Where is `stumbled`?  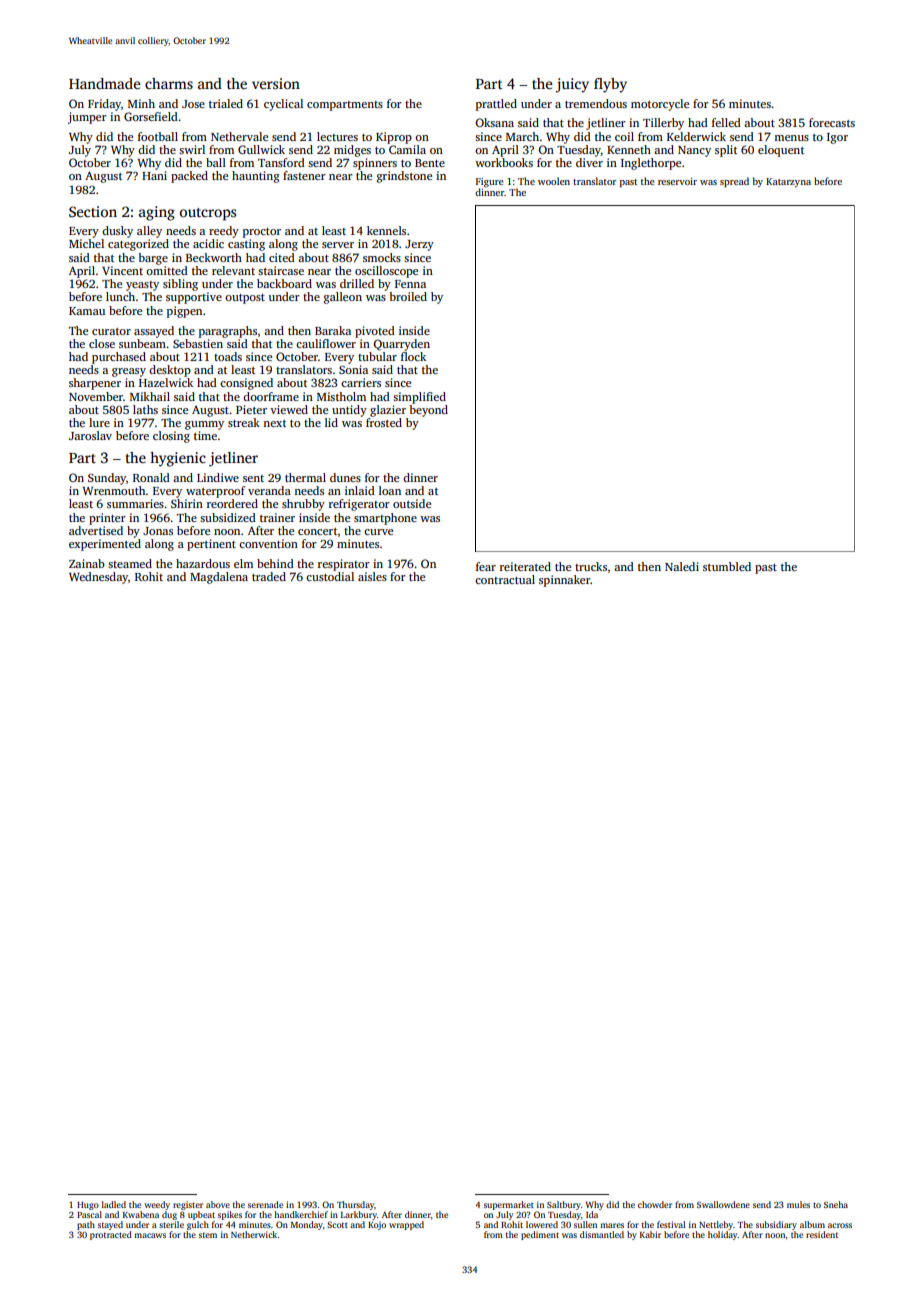 stumbled is located at coordinates (727, 566).
